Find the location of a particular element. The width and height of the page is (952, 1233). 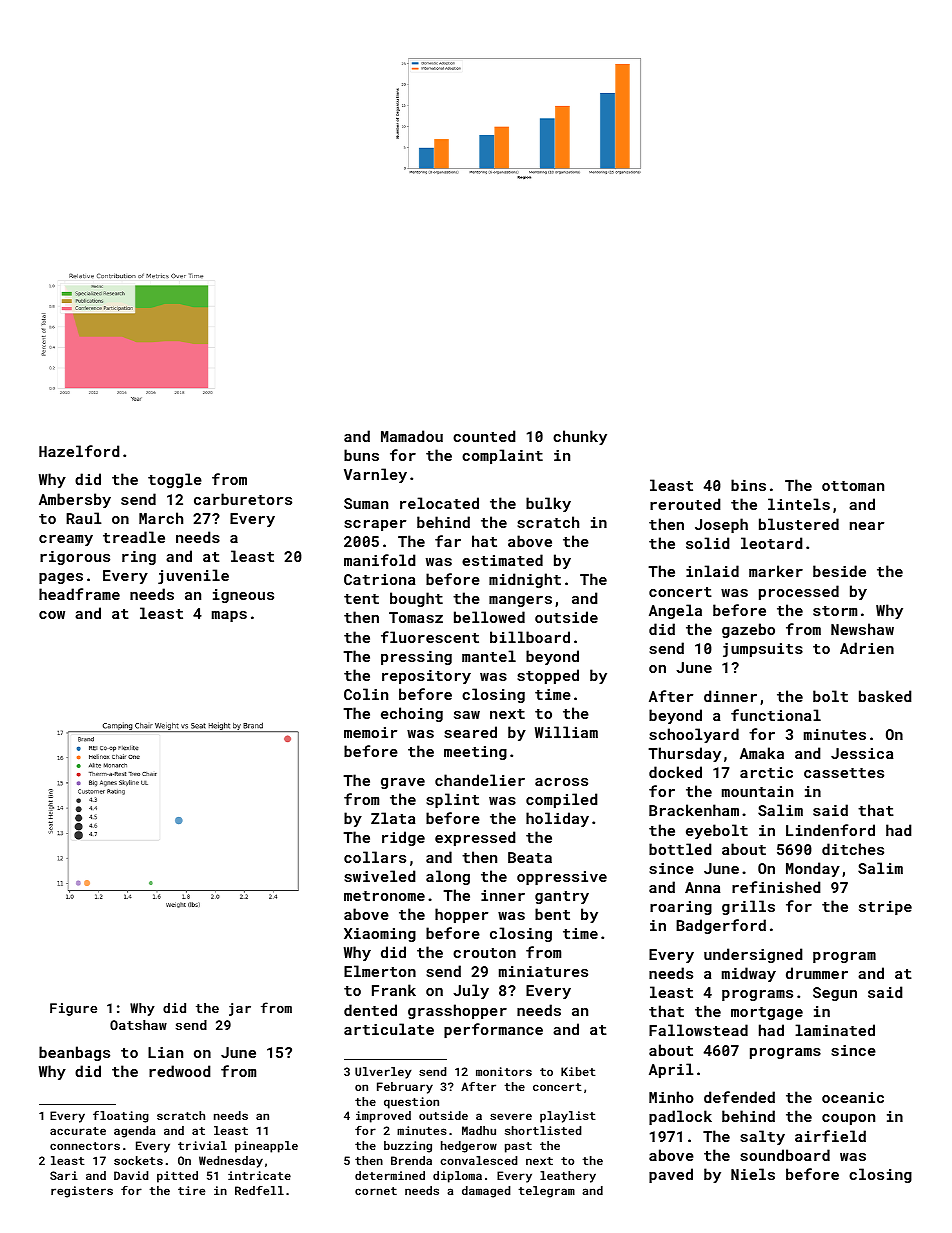

stripe is located at coordinates (885, 908).
